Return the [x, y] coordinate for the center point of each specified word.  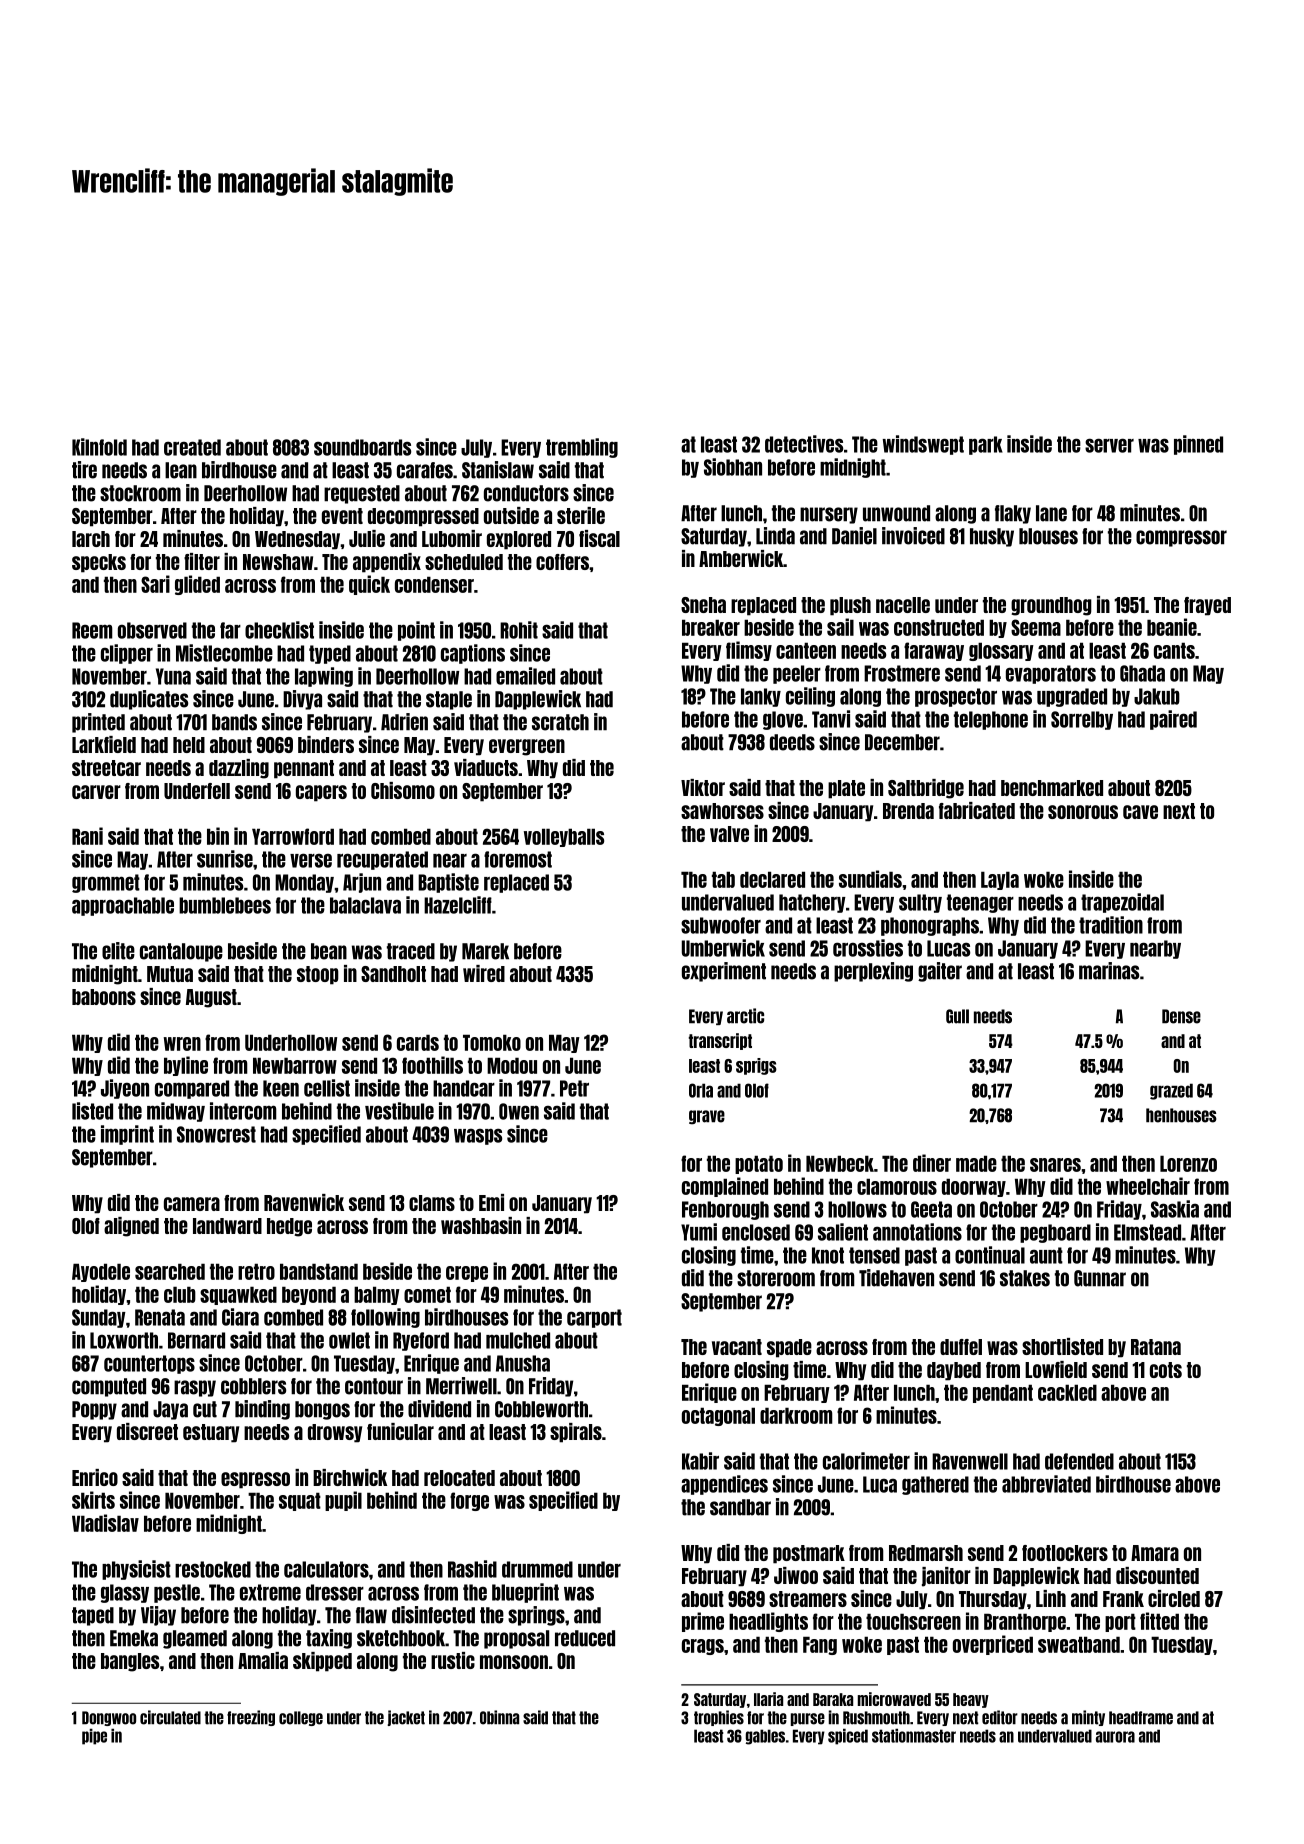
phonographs [930, 926]
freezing [251, 1718]
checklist [279, 630]
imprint [127, 1135]
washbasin [481, 1225]
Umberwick [723, 948]
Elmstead [1147, 1232]
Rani [87, 836]
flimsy [749, 651]
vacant [737, 1347]
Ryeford [421, 1341]
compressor [1181, 538]
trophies [719, 1718]
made [976, 1163]
